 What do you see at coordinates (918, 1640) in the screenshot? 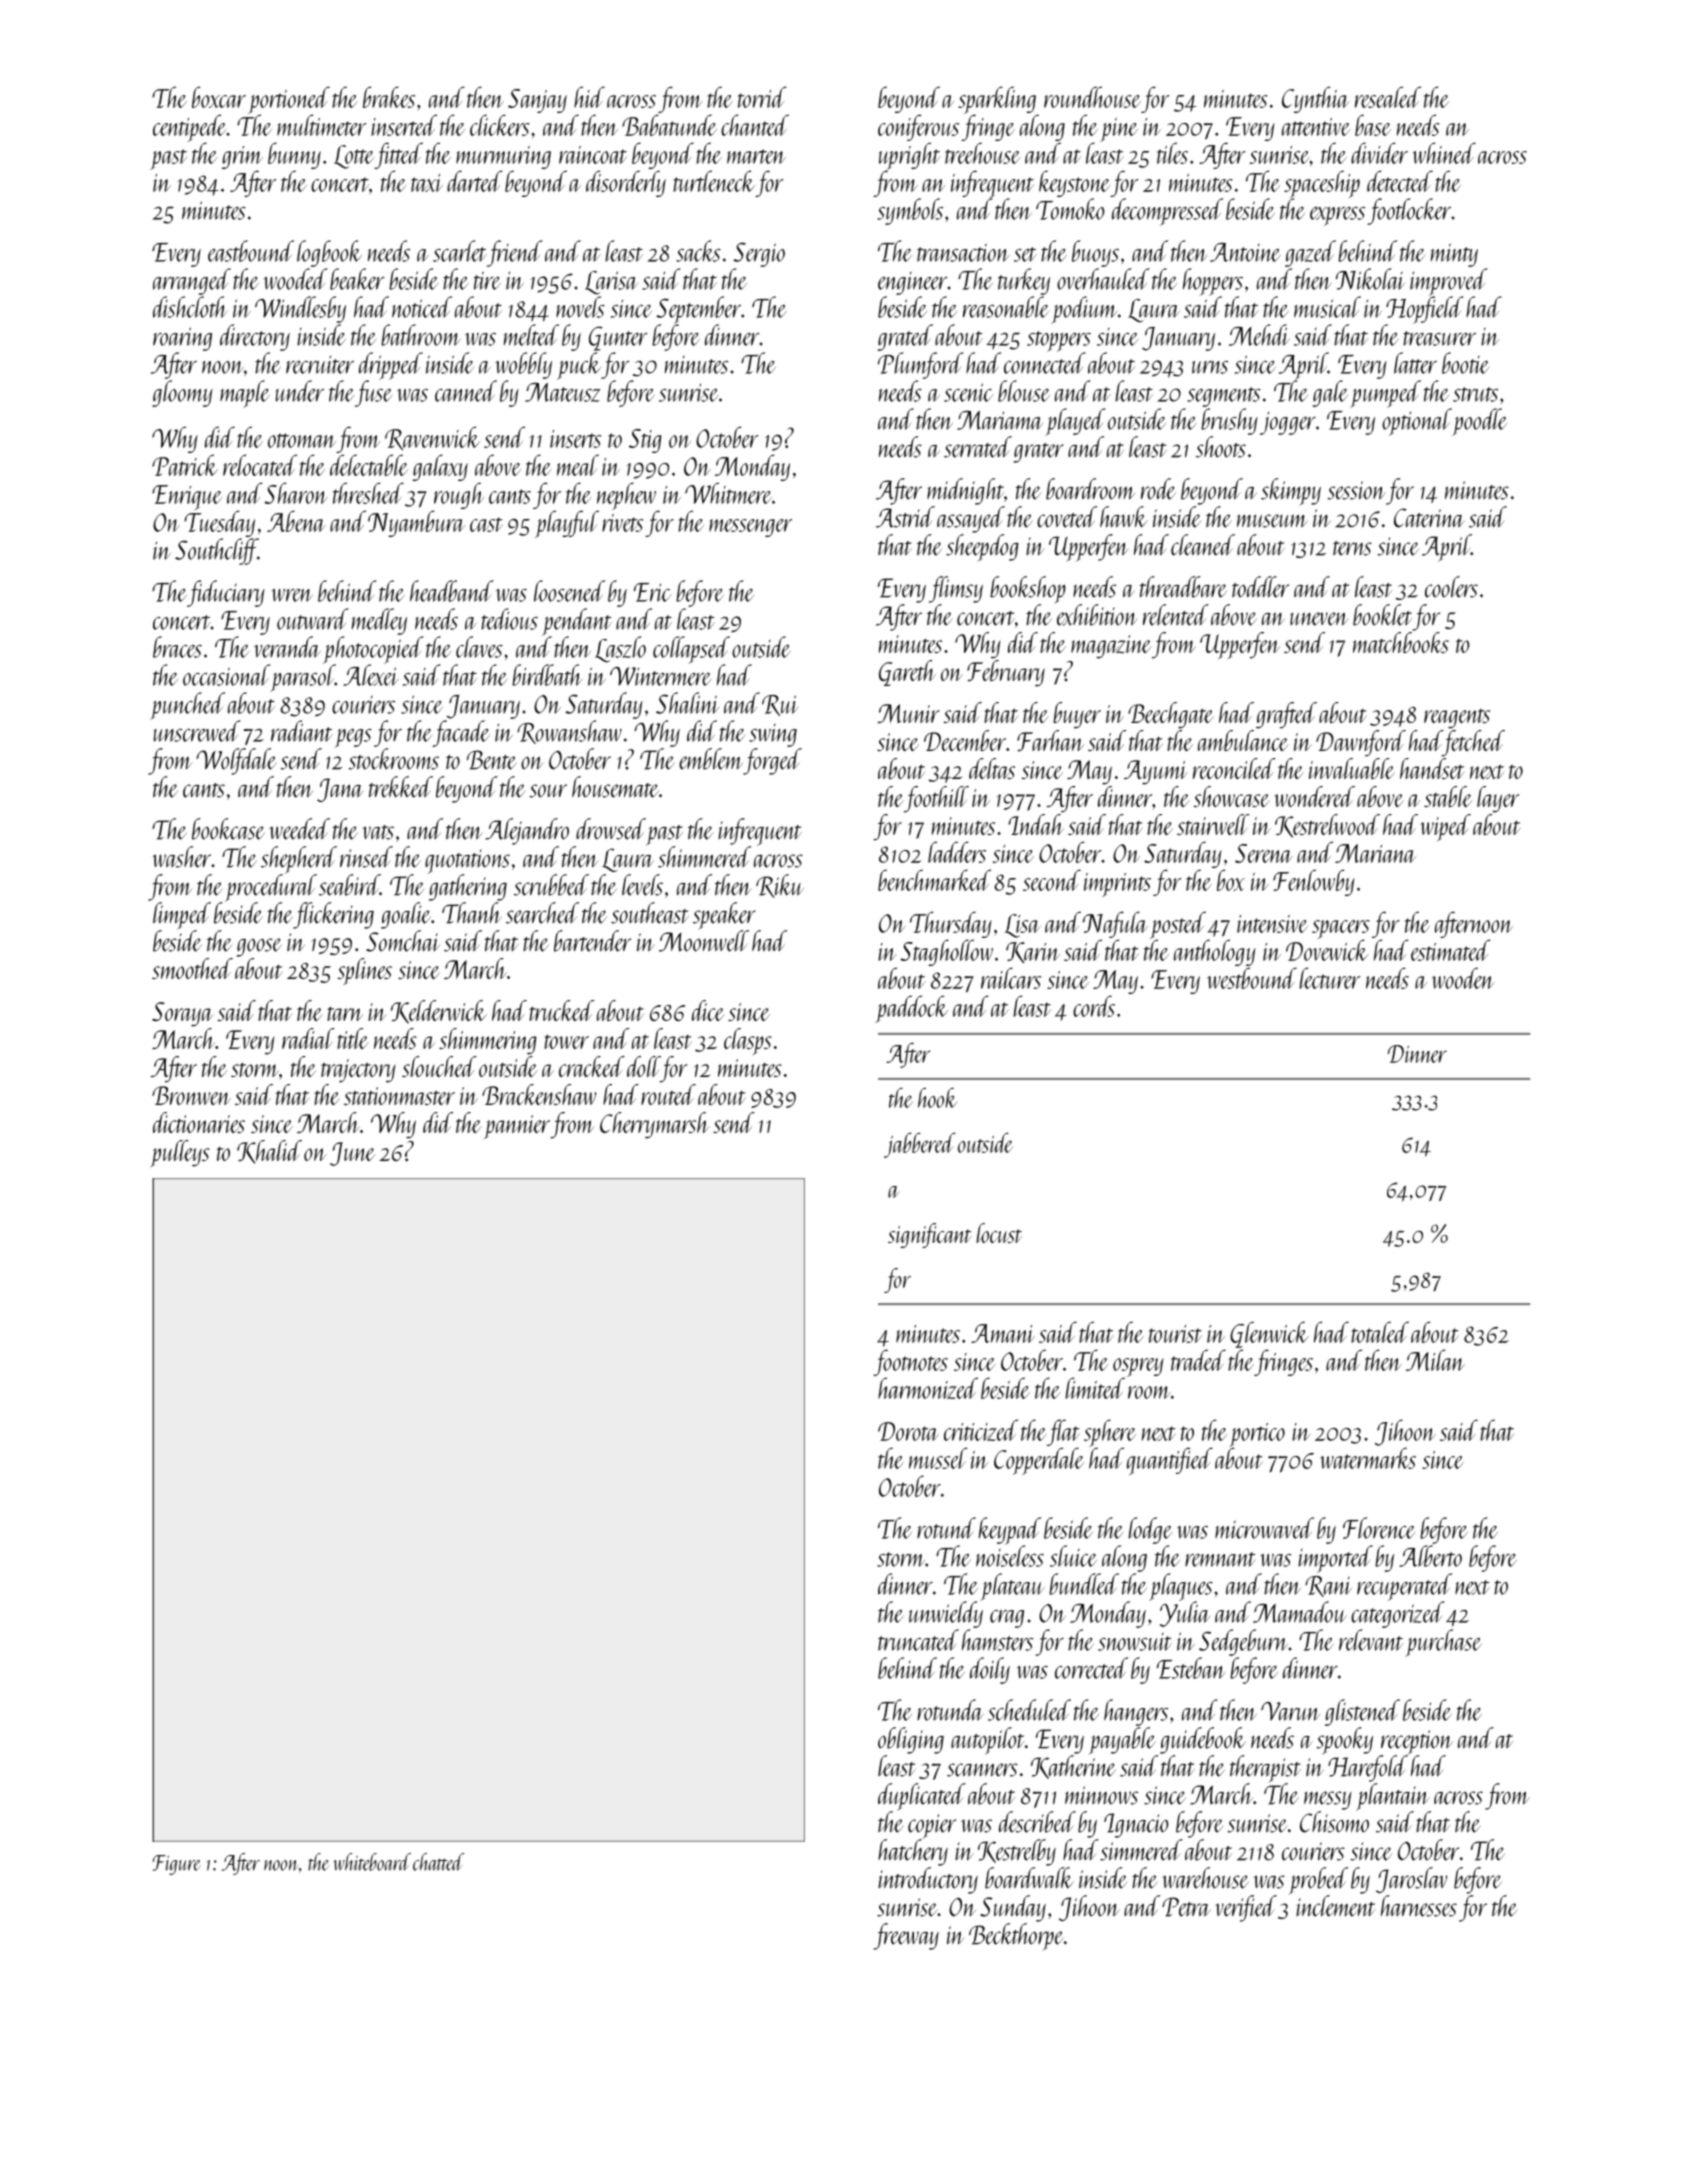
I see `truncated` at bounding box center [918, 1640].
